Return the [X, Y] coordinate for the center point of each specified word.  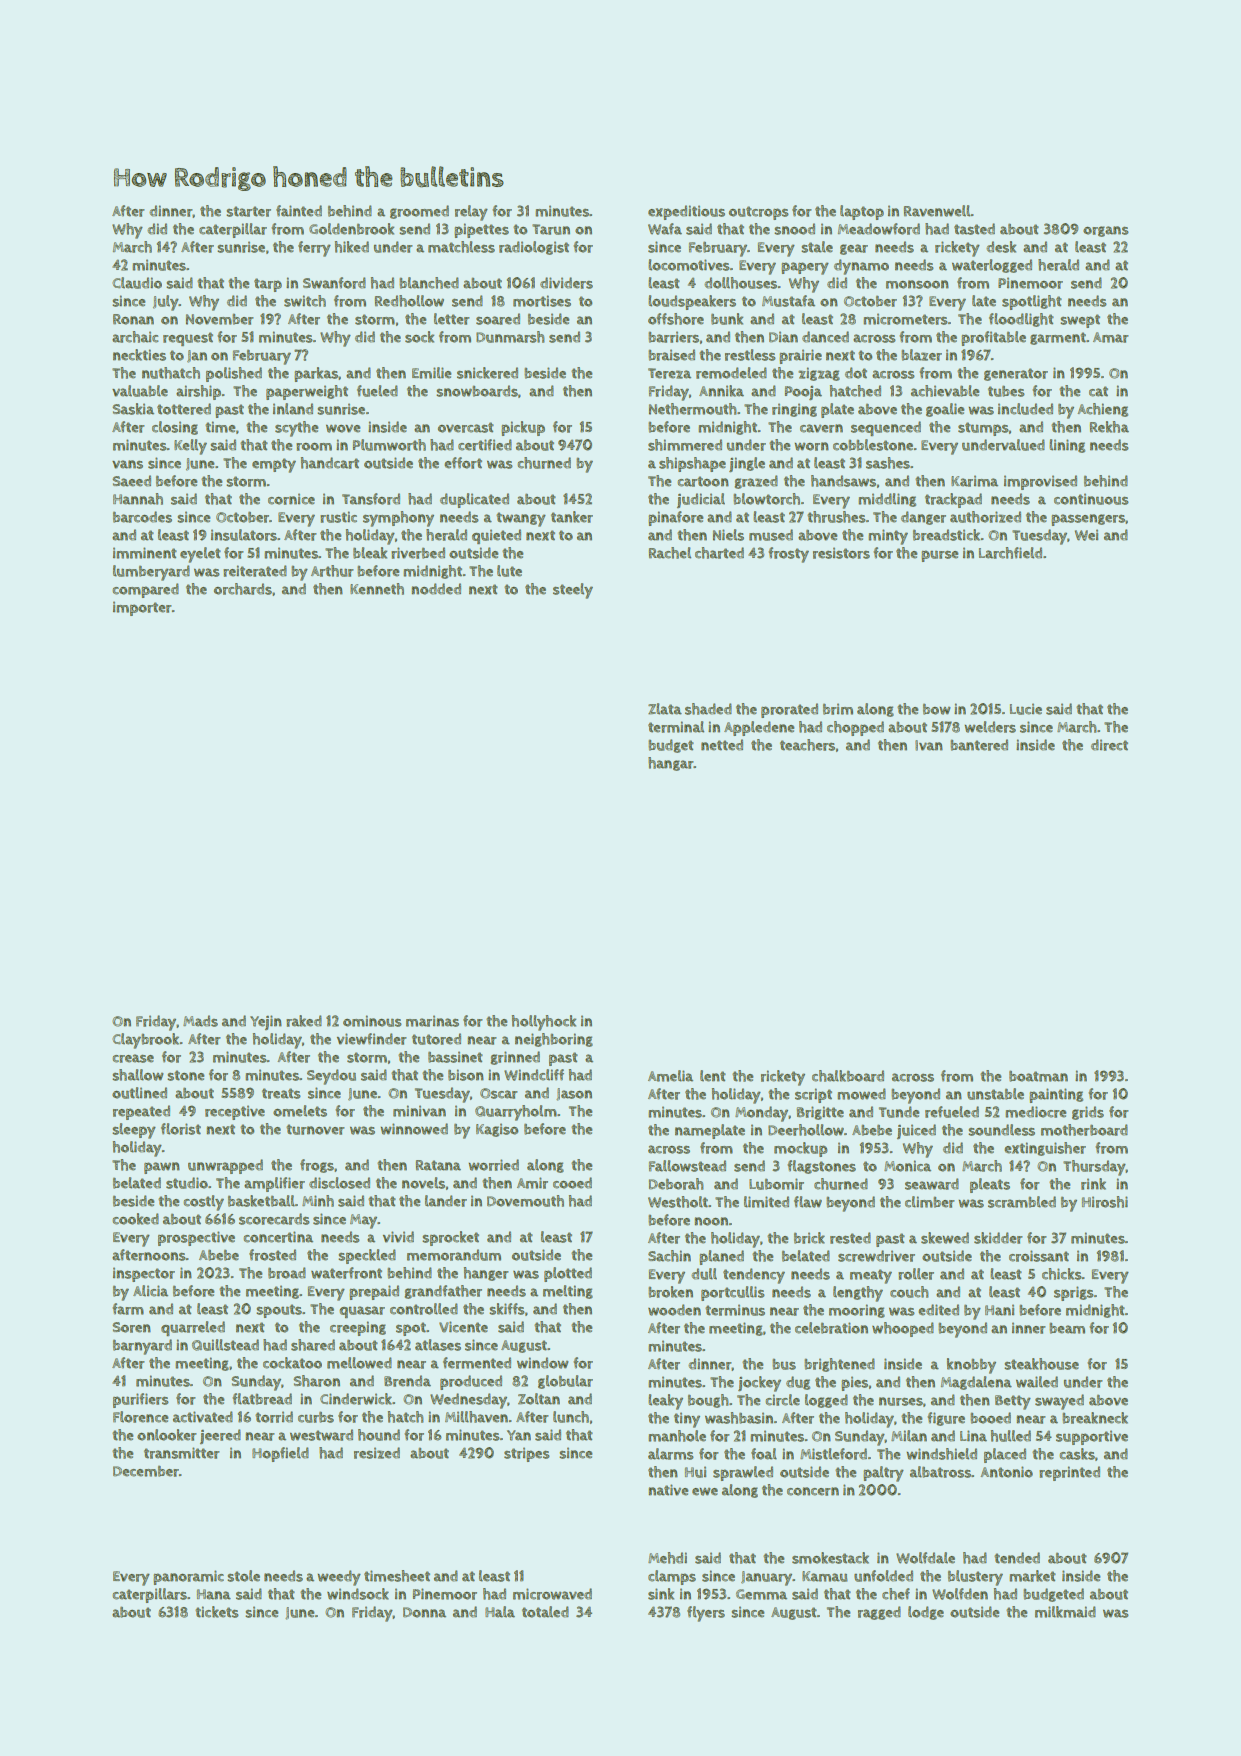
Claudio [137, 283]
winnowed [414, 1129]
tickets [217, 1612]
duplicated [474, 500]
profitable [993, 338]
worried [494, 1165]
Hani [999, 1310]
